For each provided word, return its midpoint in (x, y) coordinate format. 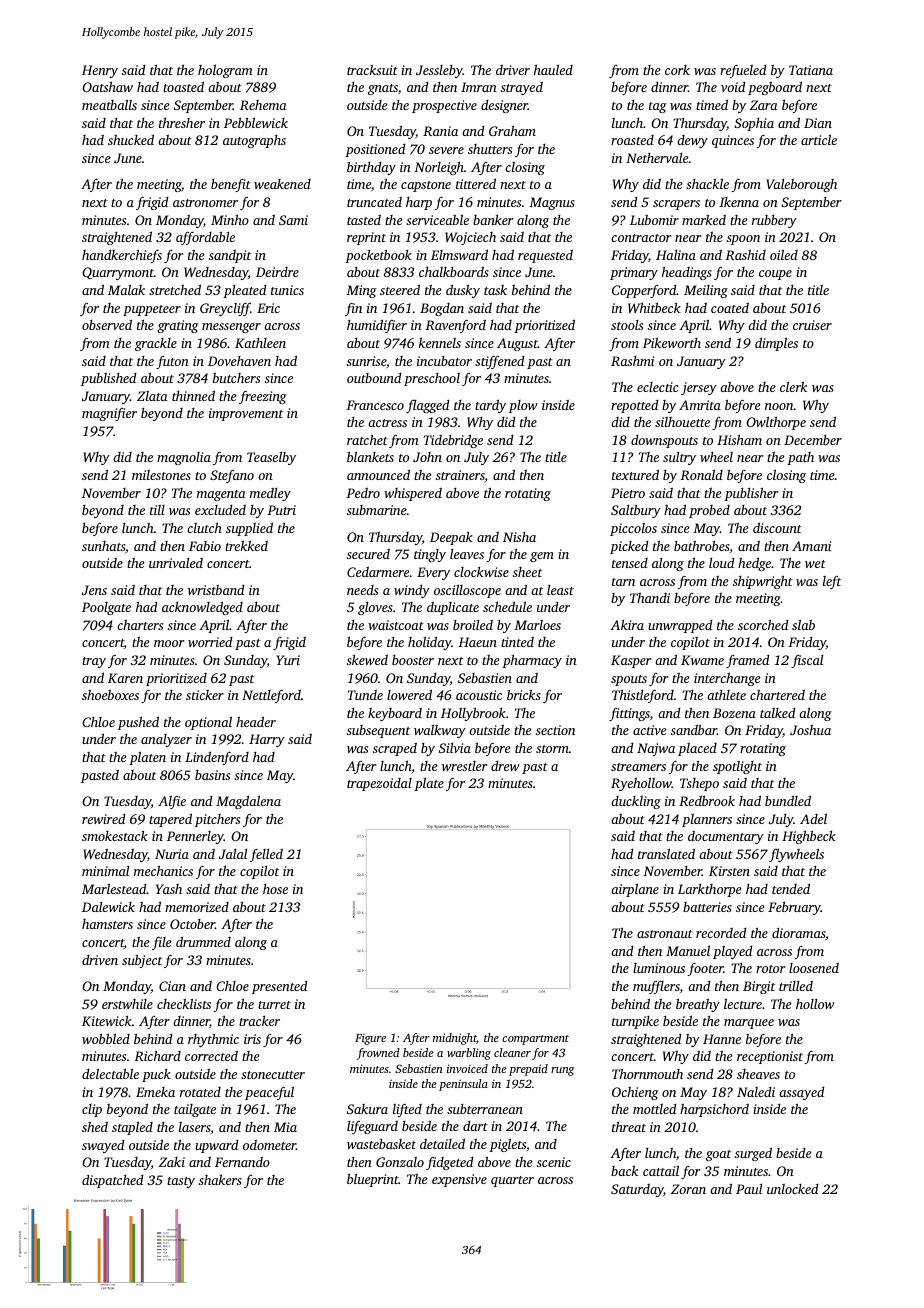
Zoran (688, 1189)
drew (505, 766)
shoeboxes (110, 694)
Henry (100, 71)
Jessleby (439, 71)
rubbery (774, 221)
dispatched (112, 1181)
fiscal (807, 661)
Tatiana (811, 70)
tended (791, 888)
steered (400, 289)
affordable (205, 238)
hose (275, 889)
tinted (517, 642)
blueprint (373, 1180)
